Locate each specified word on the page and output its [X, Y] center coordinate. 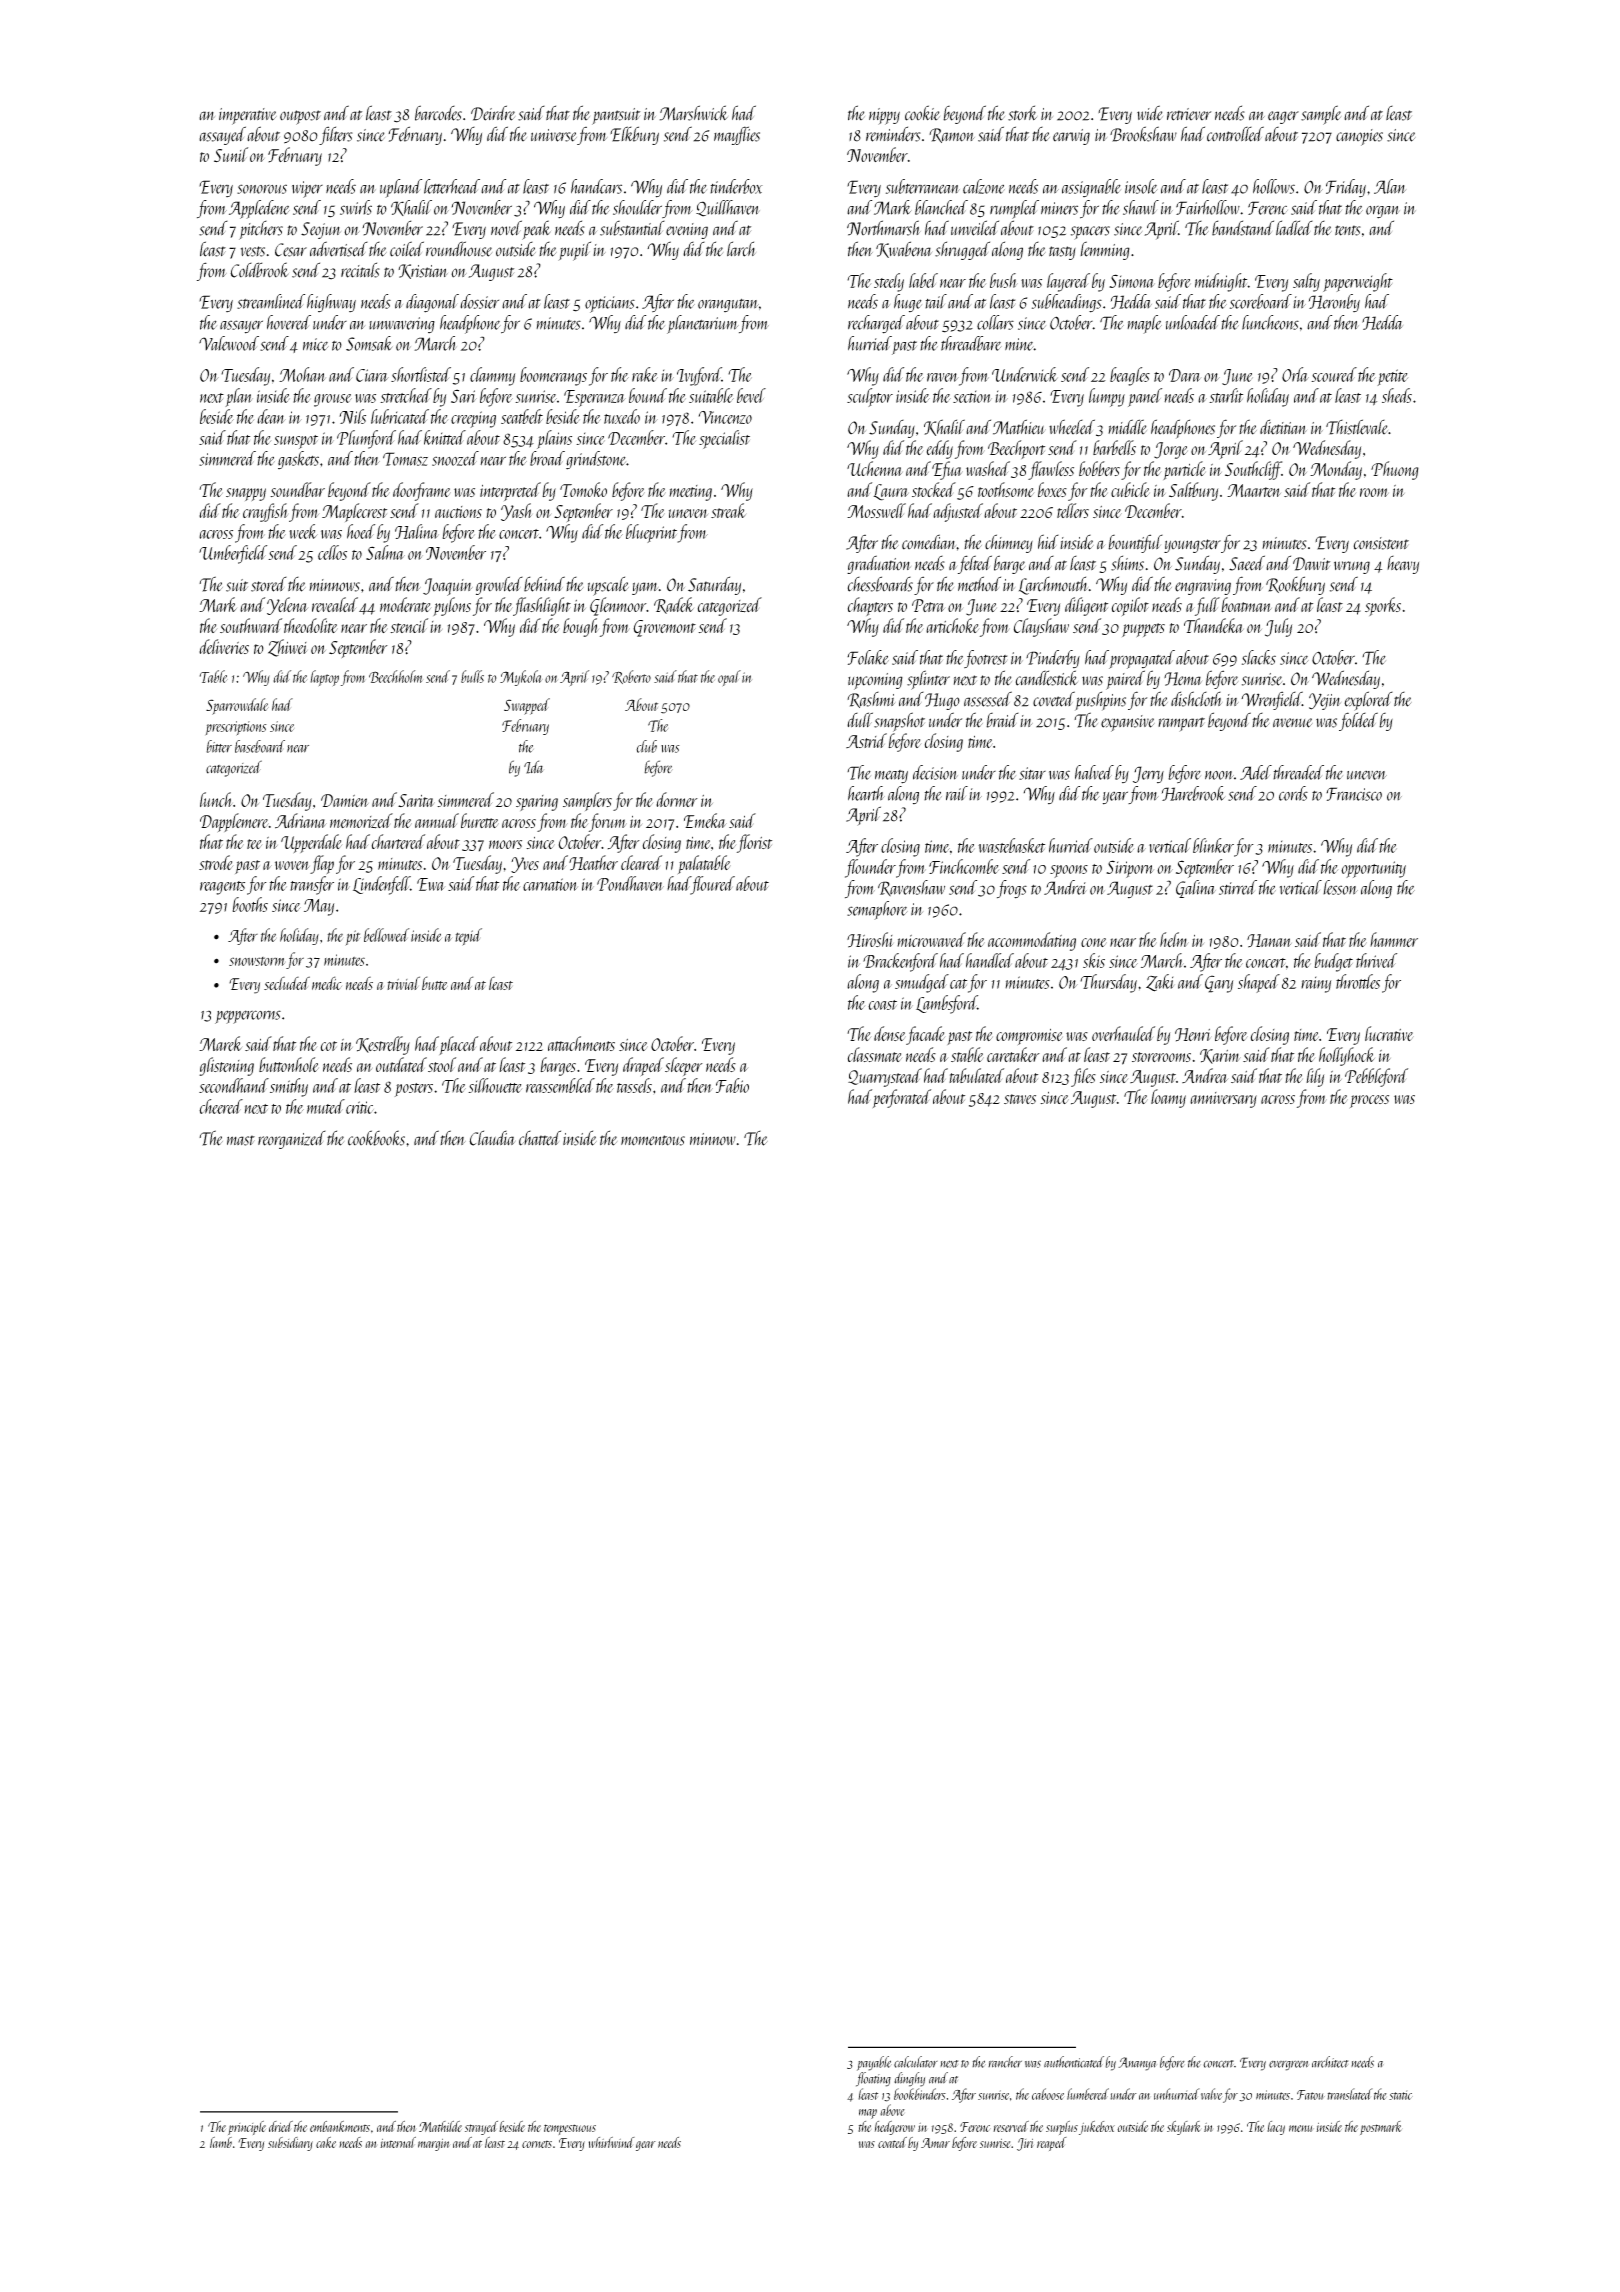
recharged [876, 324]
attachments [581, 1043]
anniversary [1223, 1100]
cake [326, 2142]
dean [271, 416]
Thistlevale [1357, 427]
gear [646, 2146]
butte [435, 983]
